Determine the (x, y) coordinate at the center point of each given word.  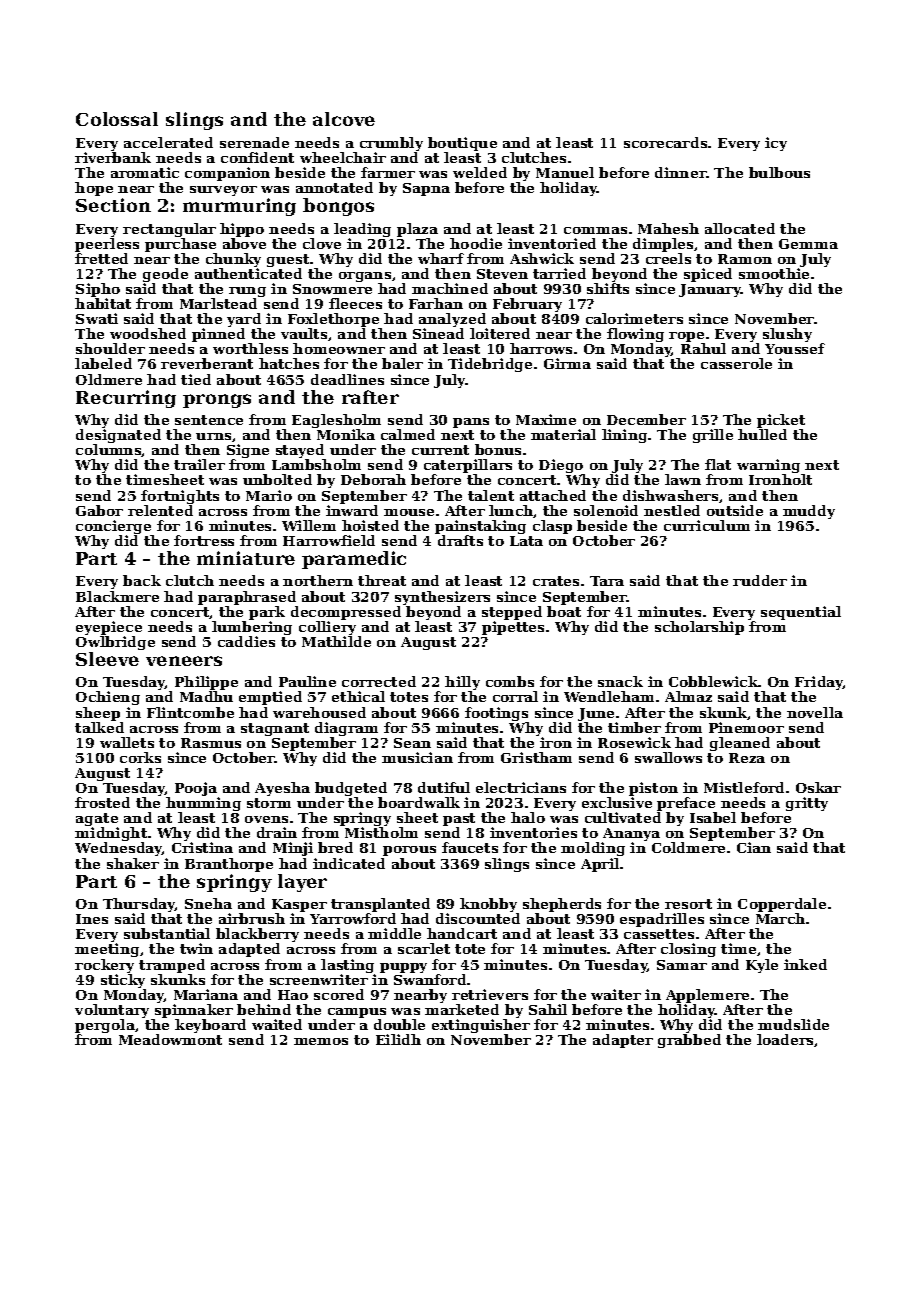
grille (713, 436)
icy (776, 144)
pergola (105, 1026)
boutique (462, 144)
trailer (199, 464)
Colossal (117, 119)
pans (471, 423)
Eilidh (398, 1039)
